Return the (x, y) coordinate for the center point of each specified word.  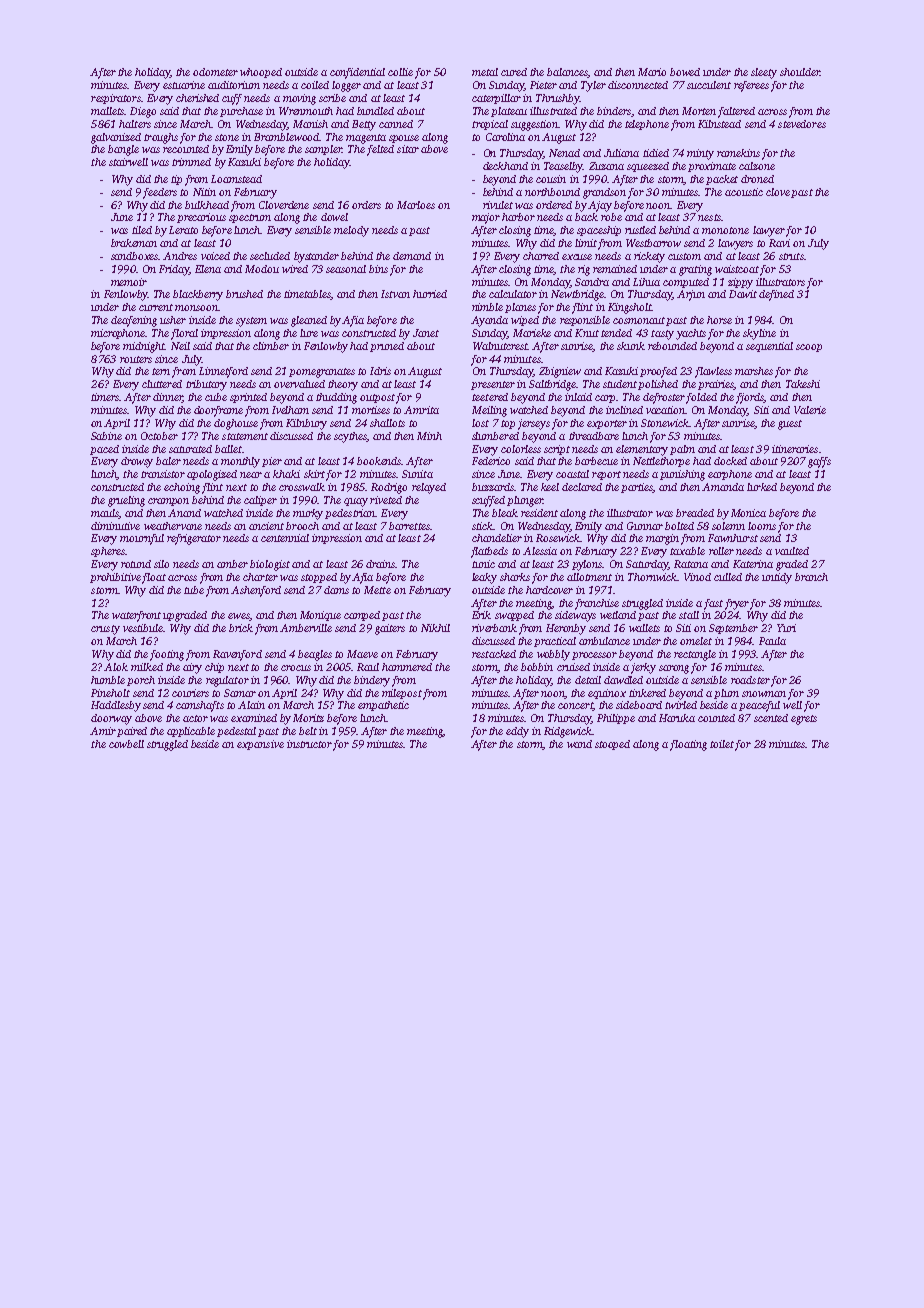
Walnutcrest (500, 346)
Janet (426, 333)
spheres (108, 552)
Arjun (691, 295)
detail (588, 680)
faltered (736, 112)
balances (567, 73)
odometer (215, 72)
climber (271, 346)
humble (108, 680)
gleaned (309, 321)
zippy (740, 283)
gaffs (819, 462)
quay (356, 502)
